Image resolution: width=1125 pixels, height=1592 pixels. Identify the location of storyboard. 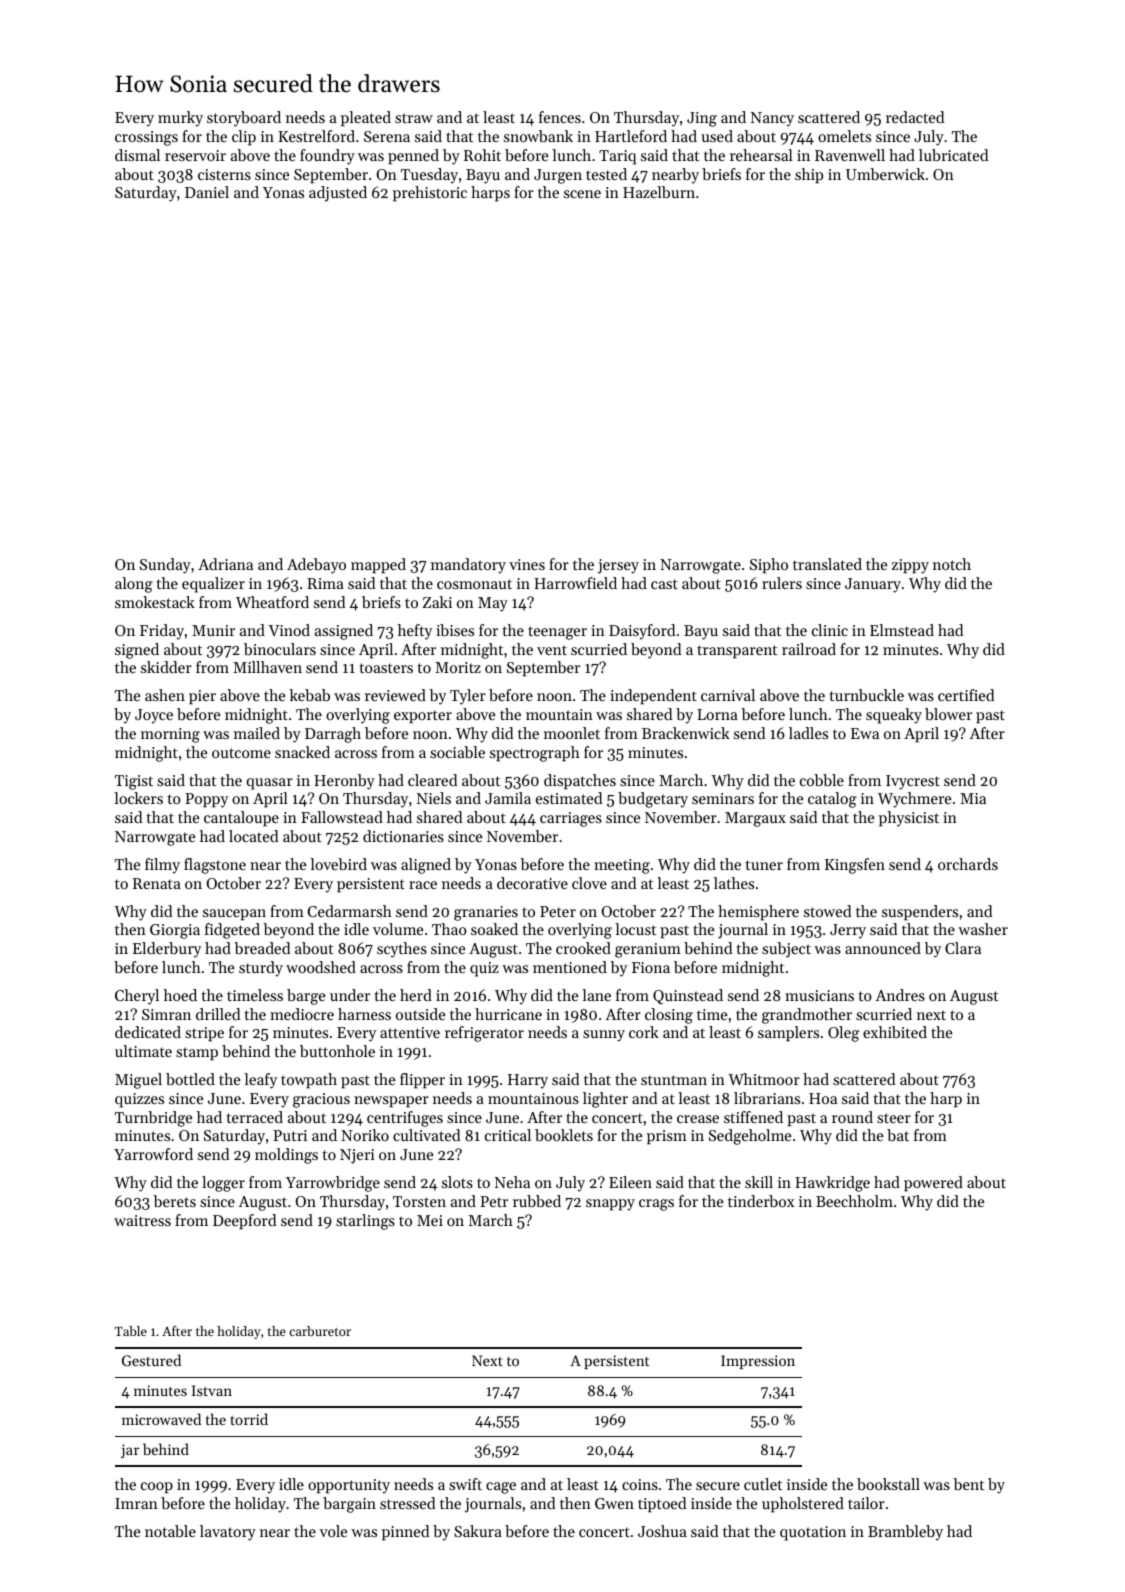
(244, 119).
